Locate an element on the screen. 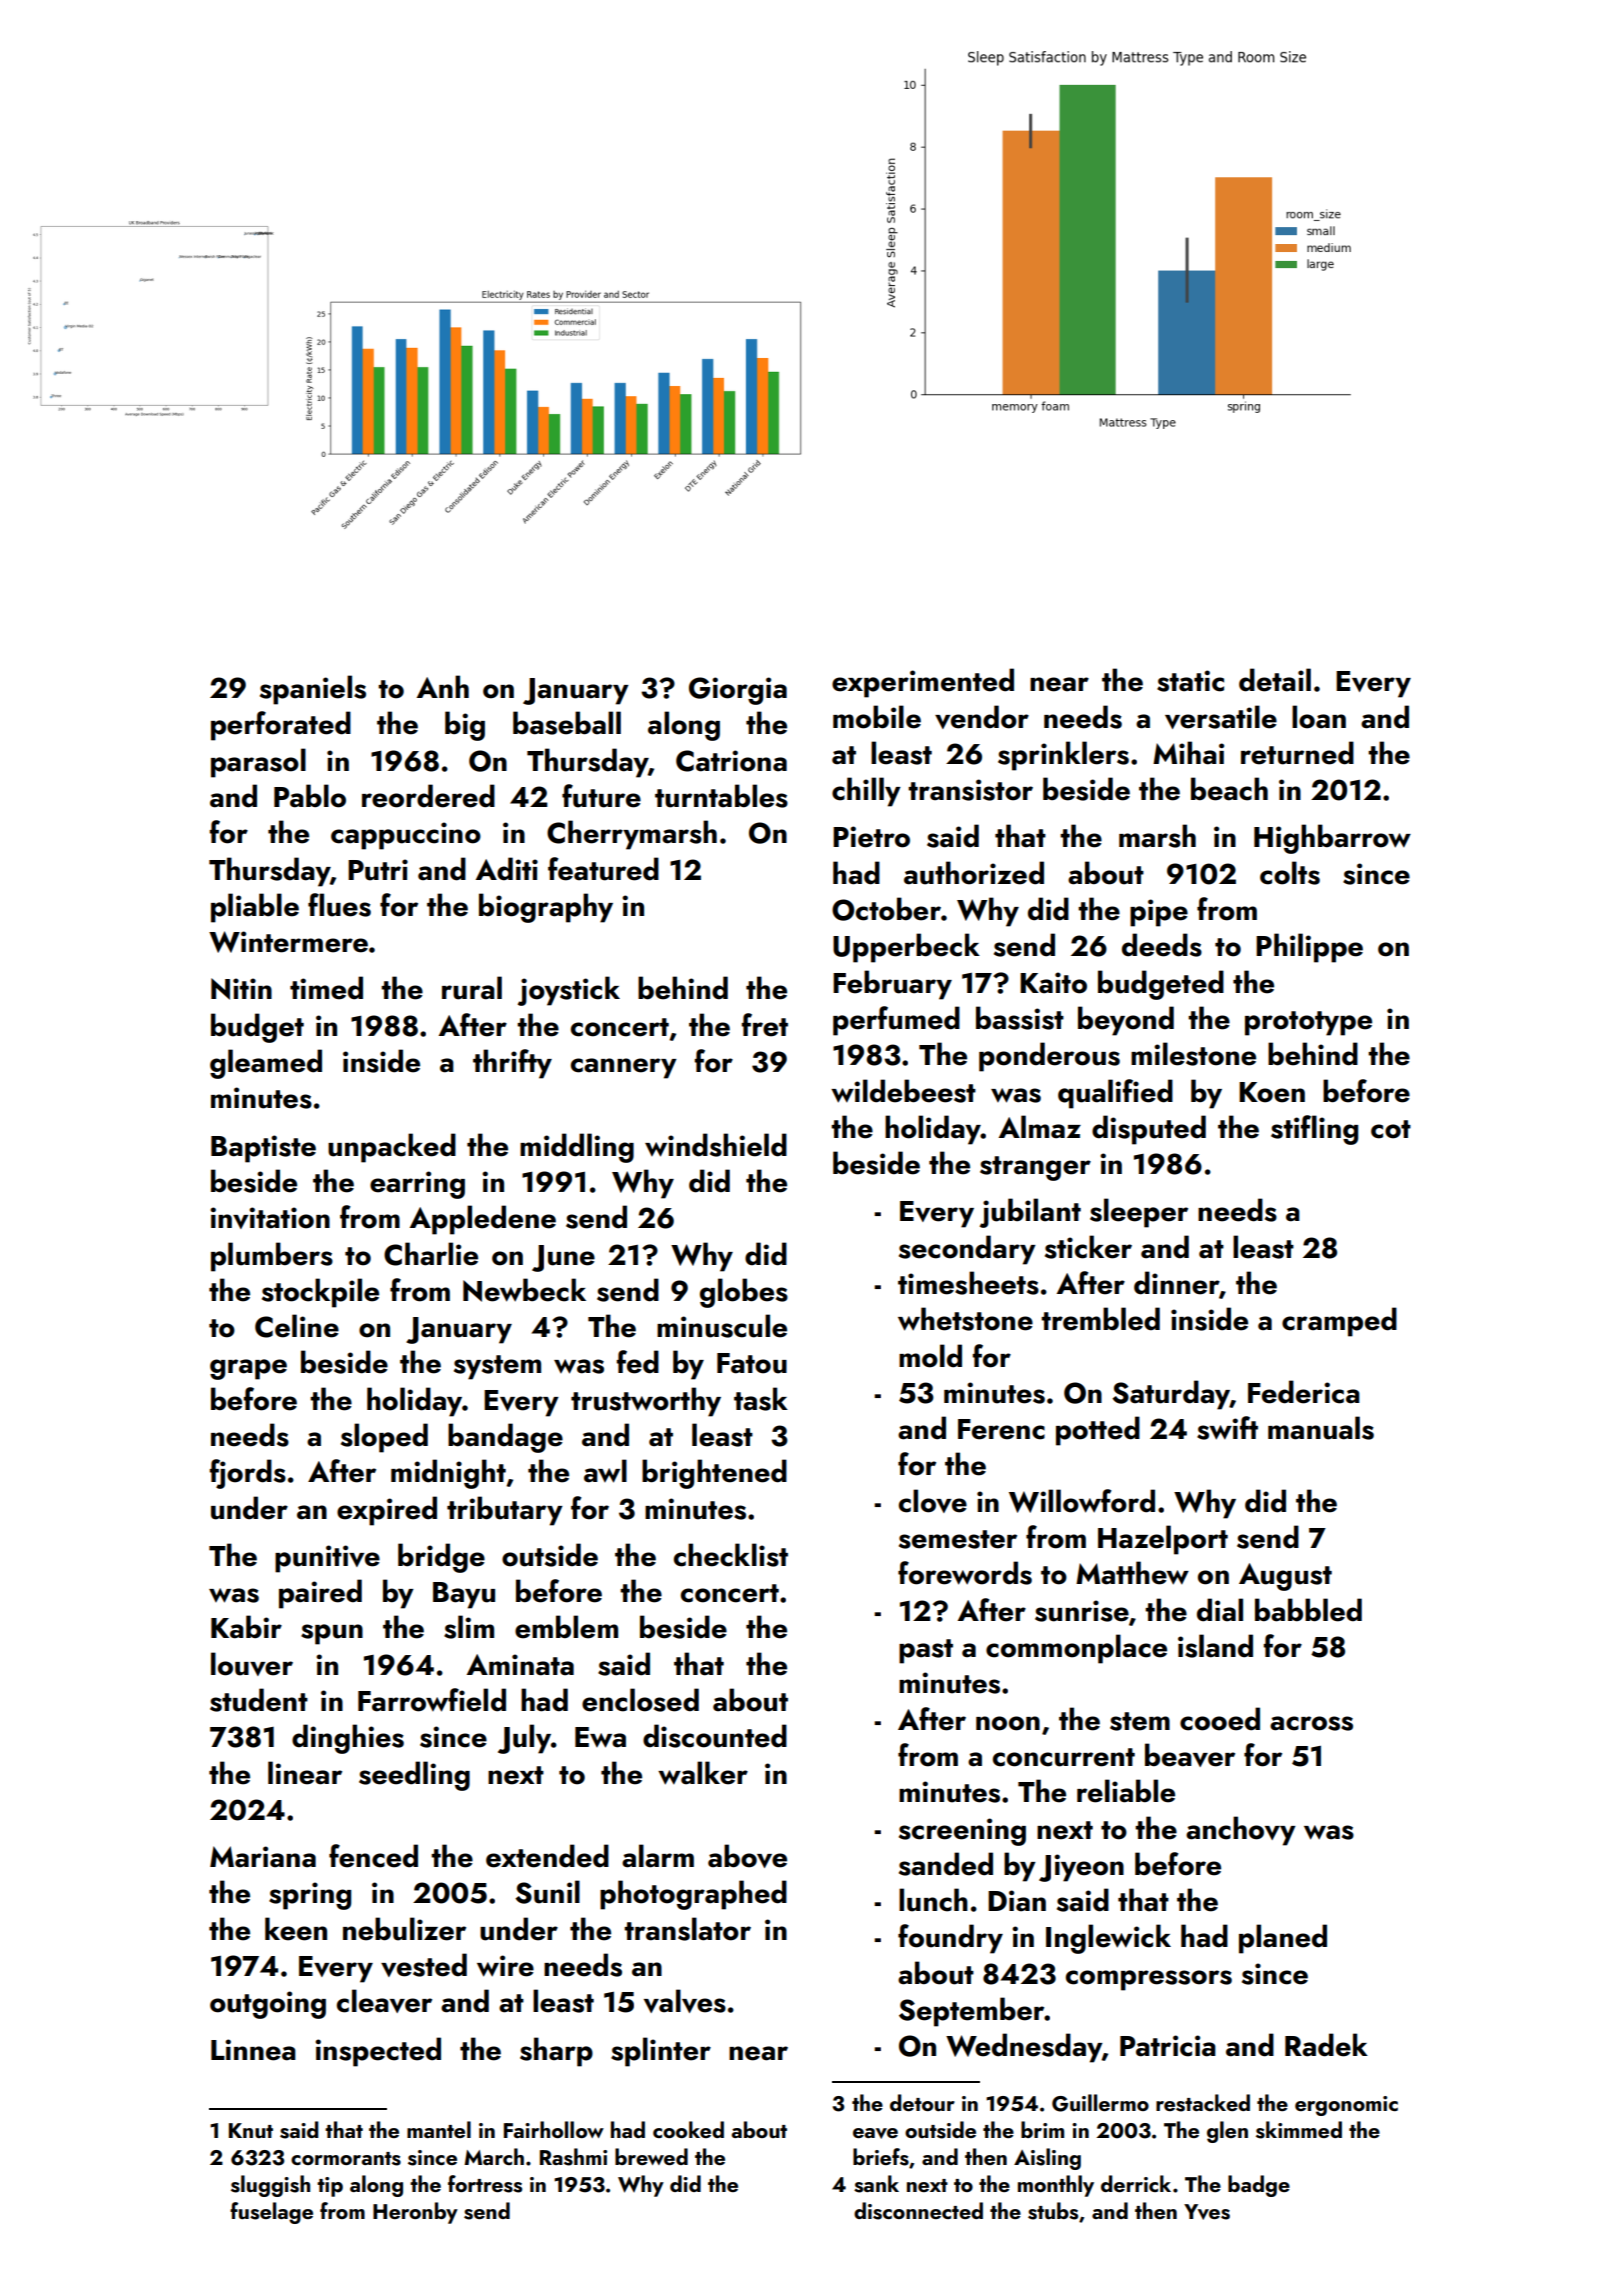  screening is located at coordinates (962, 1832).
